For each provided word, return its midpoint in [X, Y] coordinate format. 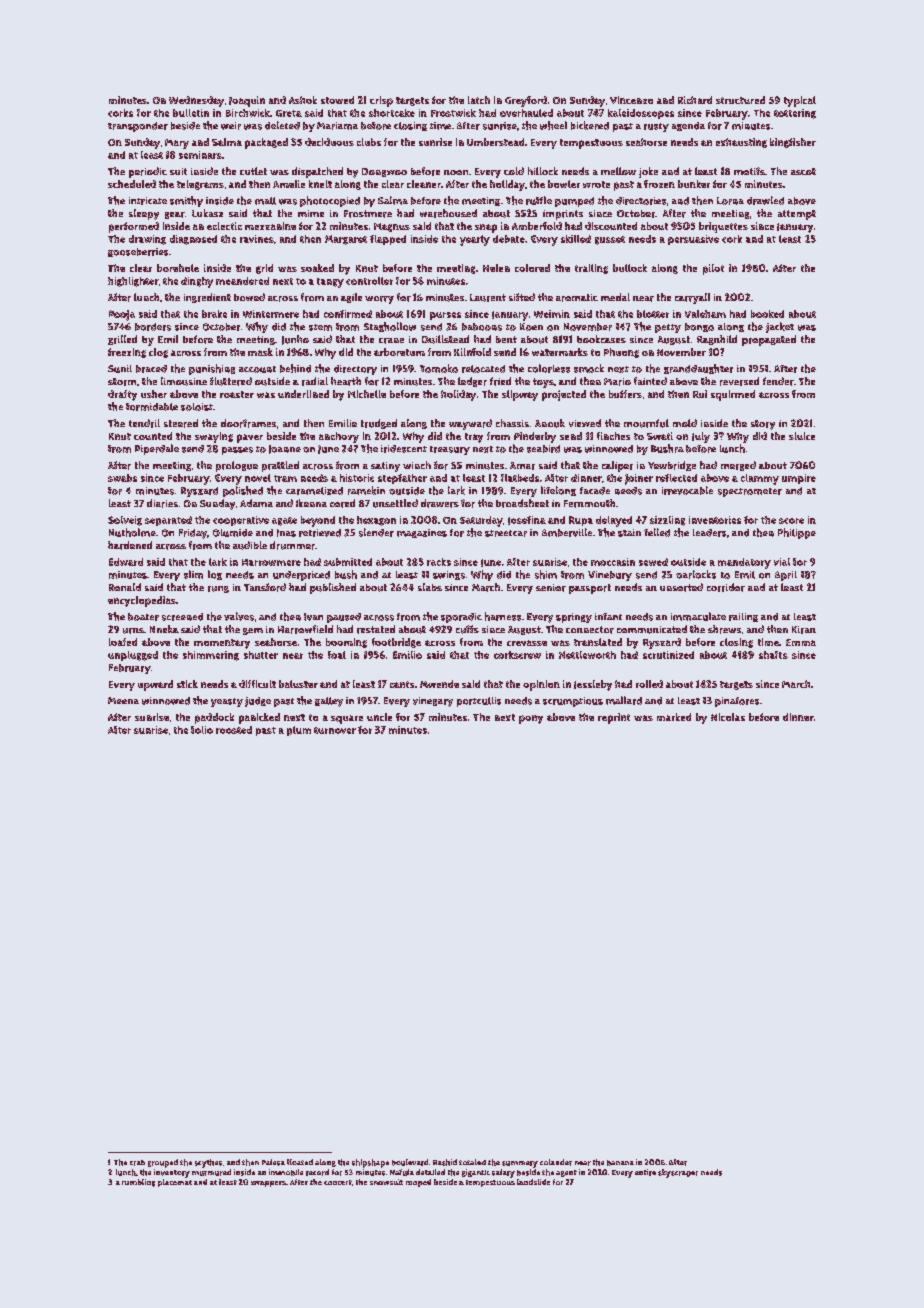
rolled [649, 684]
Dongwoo [384, 172]
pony [531, 719]
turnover [335, 730]
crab [137, 1163]
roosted [234, 730]
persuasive [693, 240]
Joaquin [247, 101]
